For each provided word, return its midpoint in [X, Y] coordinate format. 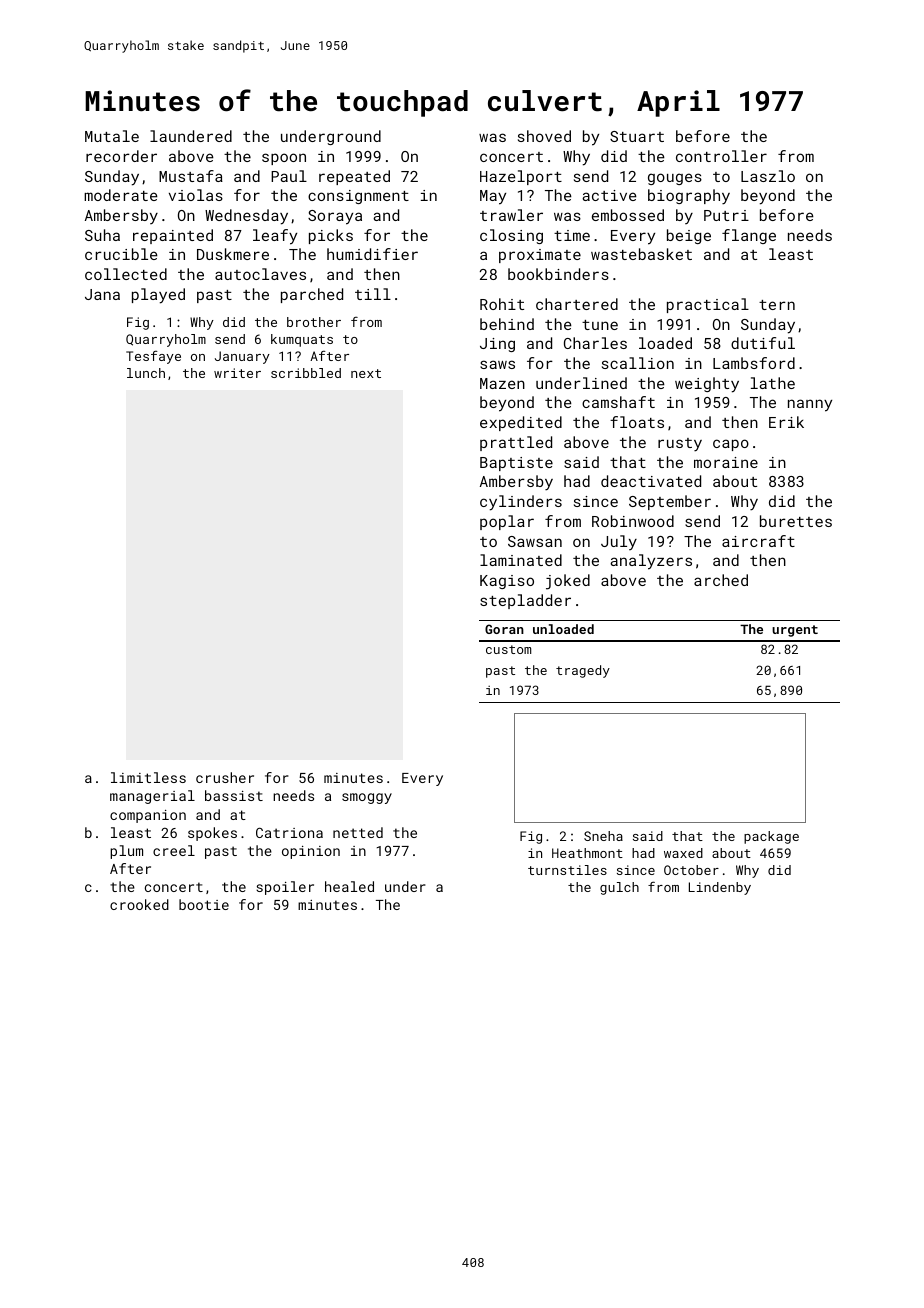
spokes [212, 834]
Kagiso [507, 582]
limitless [148, 777]
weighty [707, 385]
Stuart [637, 136]
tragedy [583, 671]
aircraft [758, 541]
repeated [354, 177]
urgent [795, 631]
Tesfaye [153, 357]
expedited [521, 423]
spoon [284, 159]
